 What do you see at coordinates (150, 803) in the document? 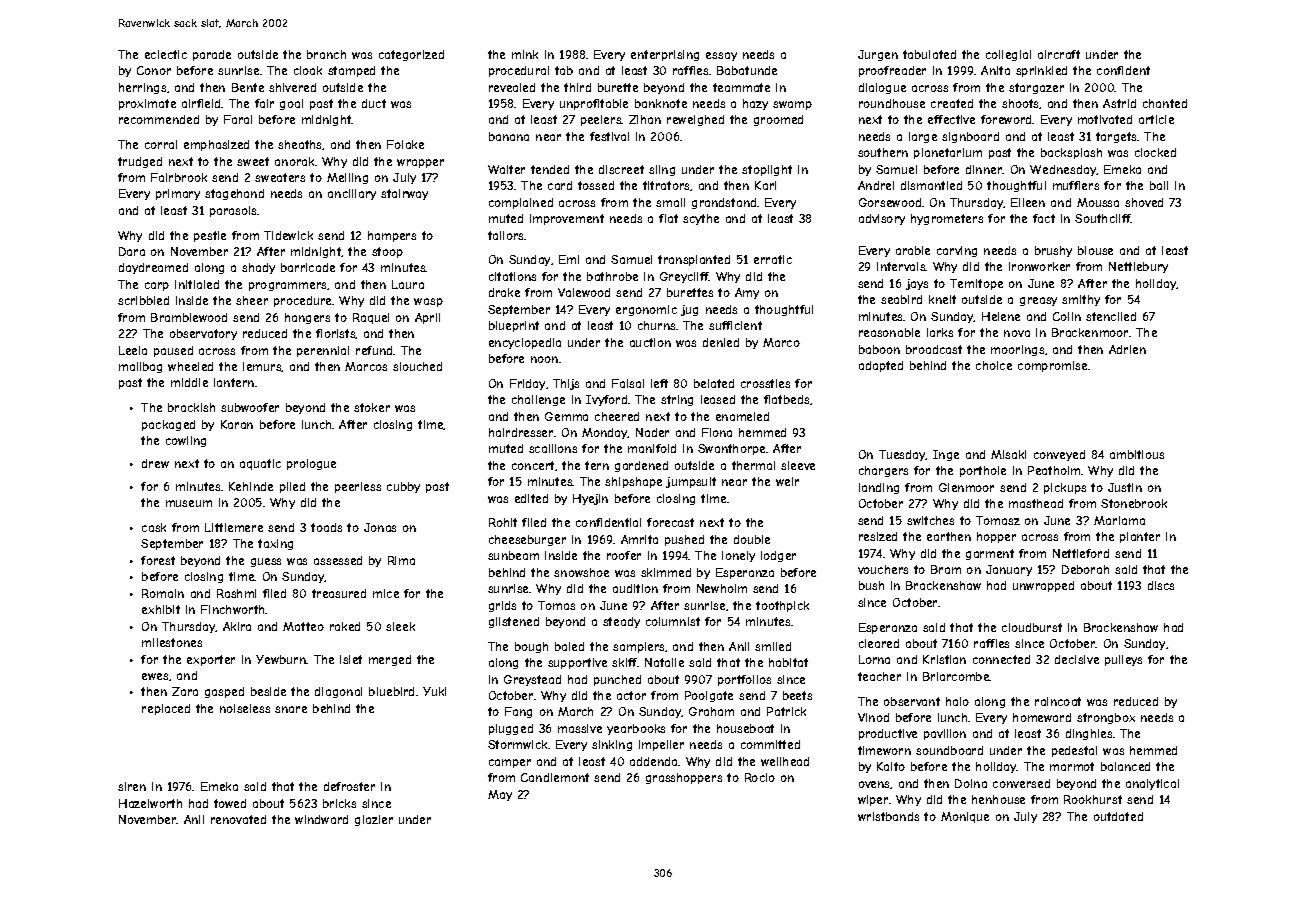
I see `Hazelworth` at bounding box center [150, 803].
